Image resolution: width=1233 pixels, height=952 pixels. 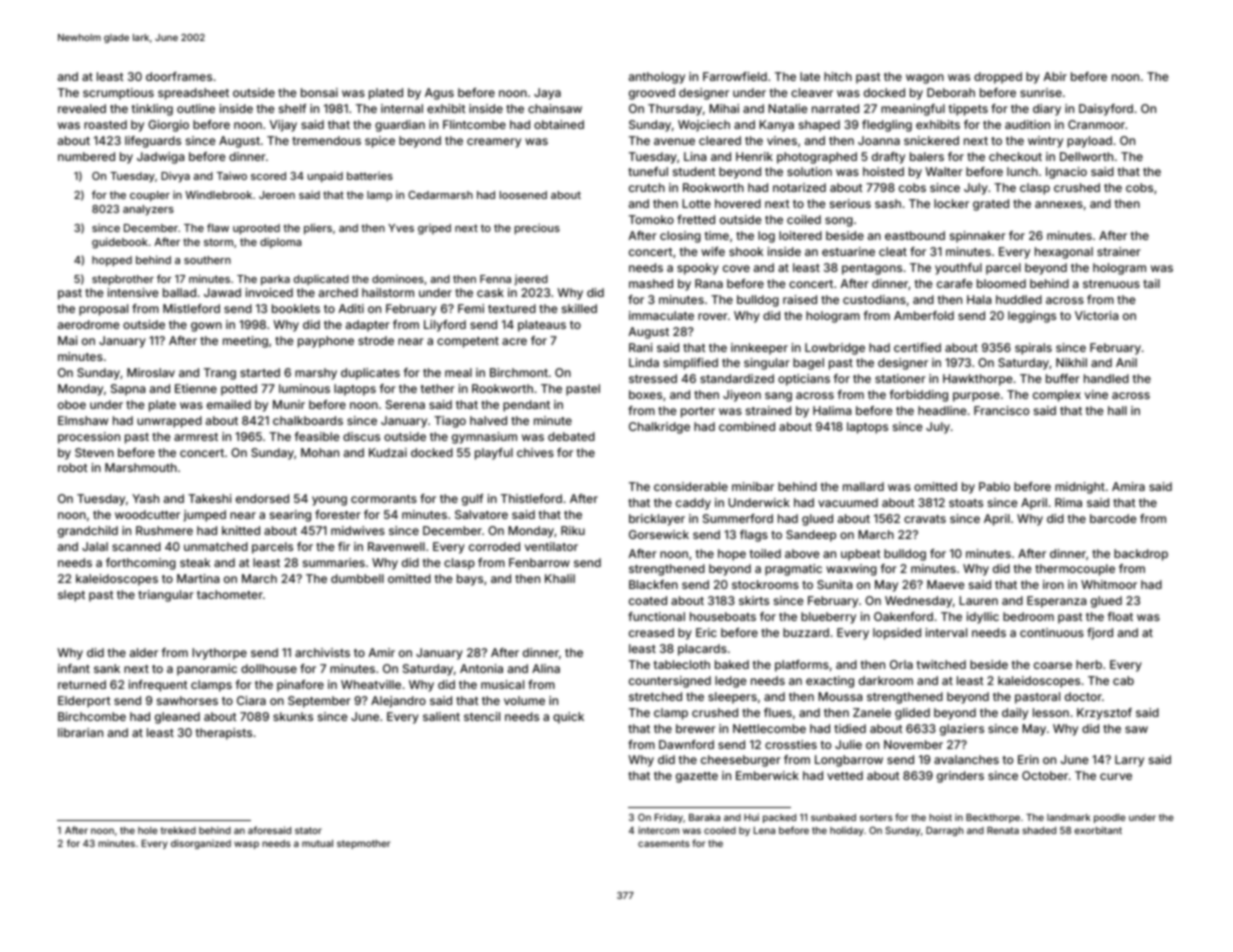 What do you see at coordinates (1055, 76) in the screenshot?
I see `Abir` at bounding box center [1055, 76].
